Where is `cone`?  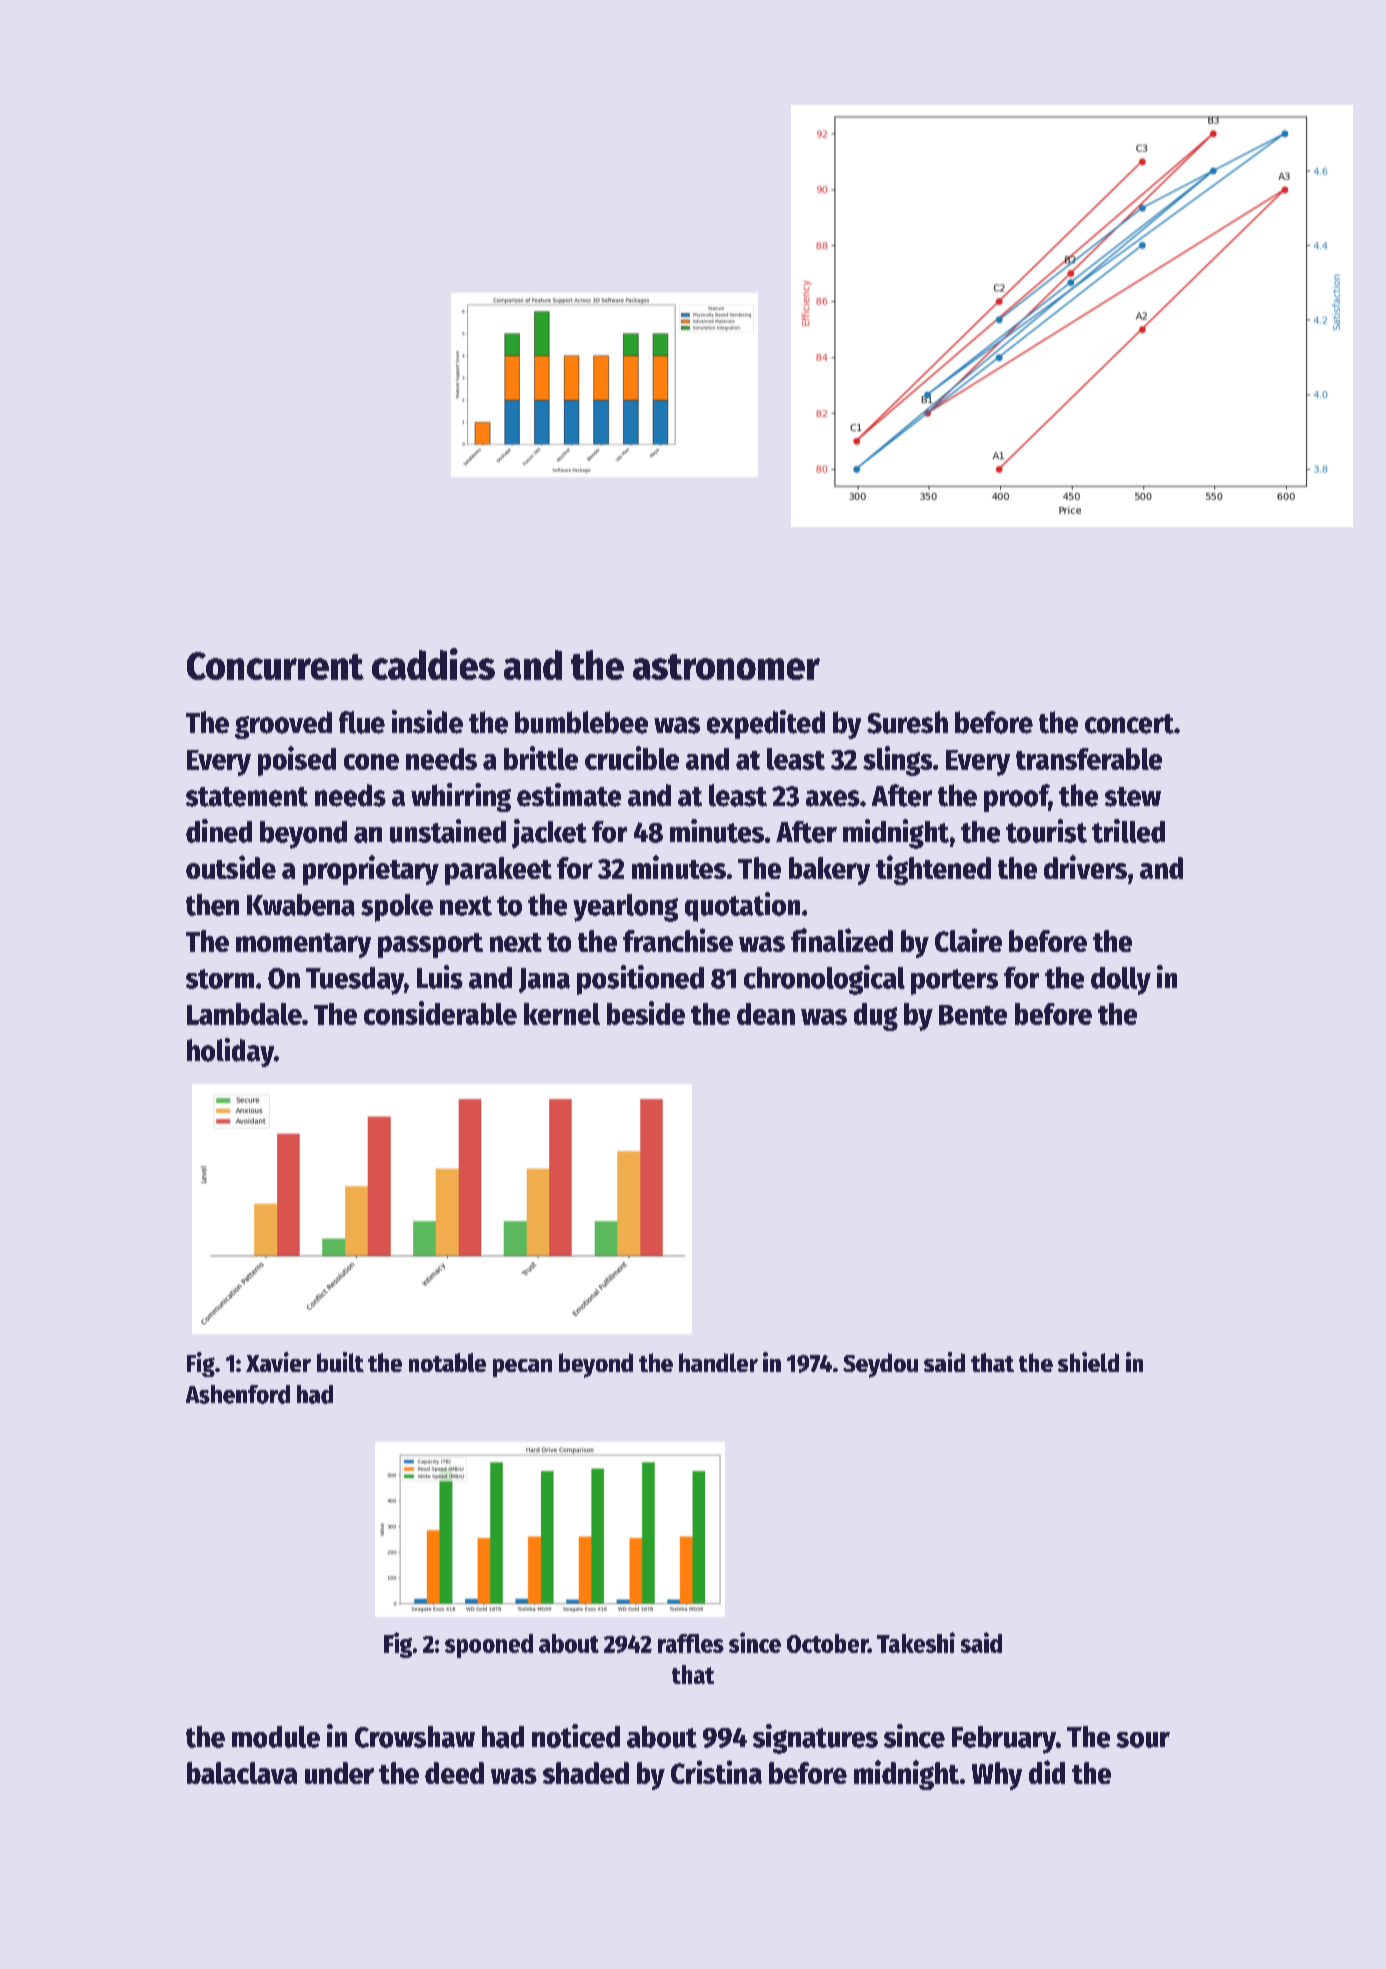
cone is located at coordinates (371, 762).
